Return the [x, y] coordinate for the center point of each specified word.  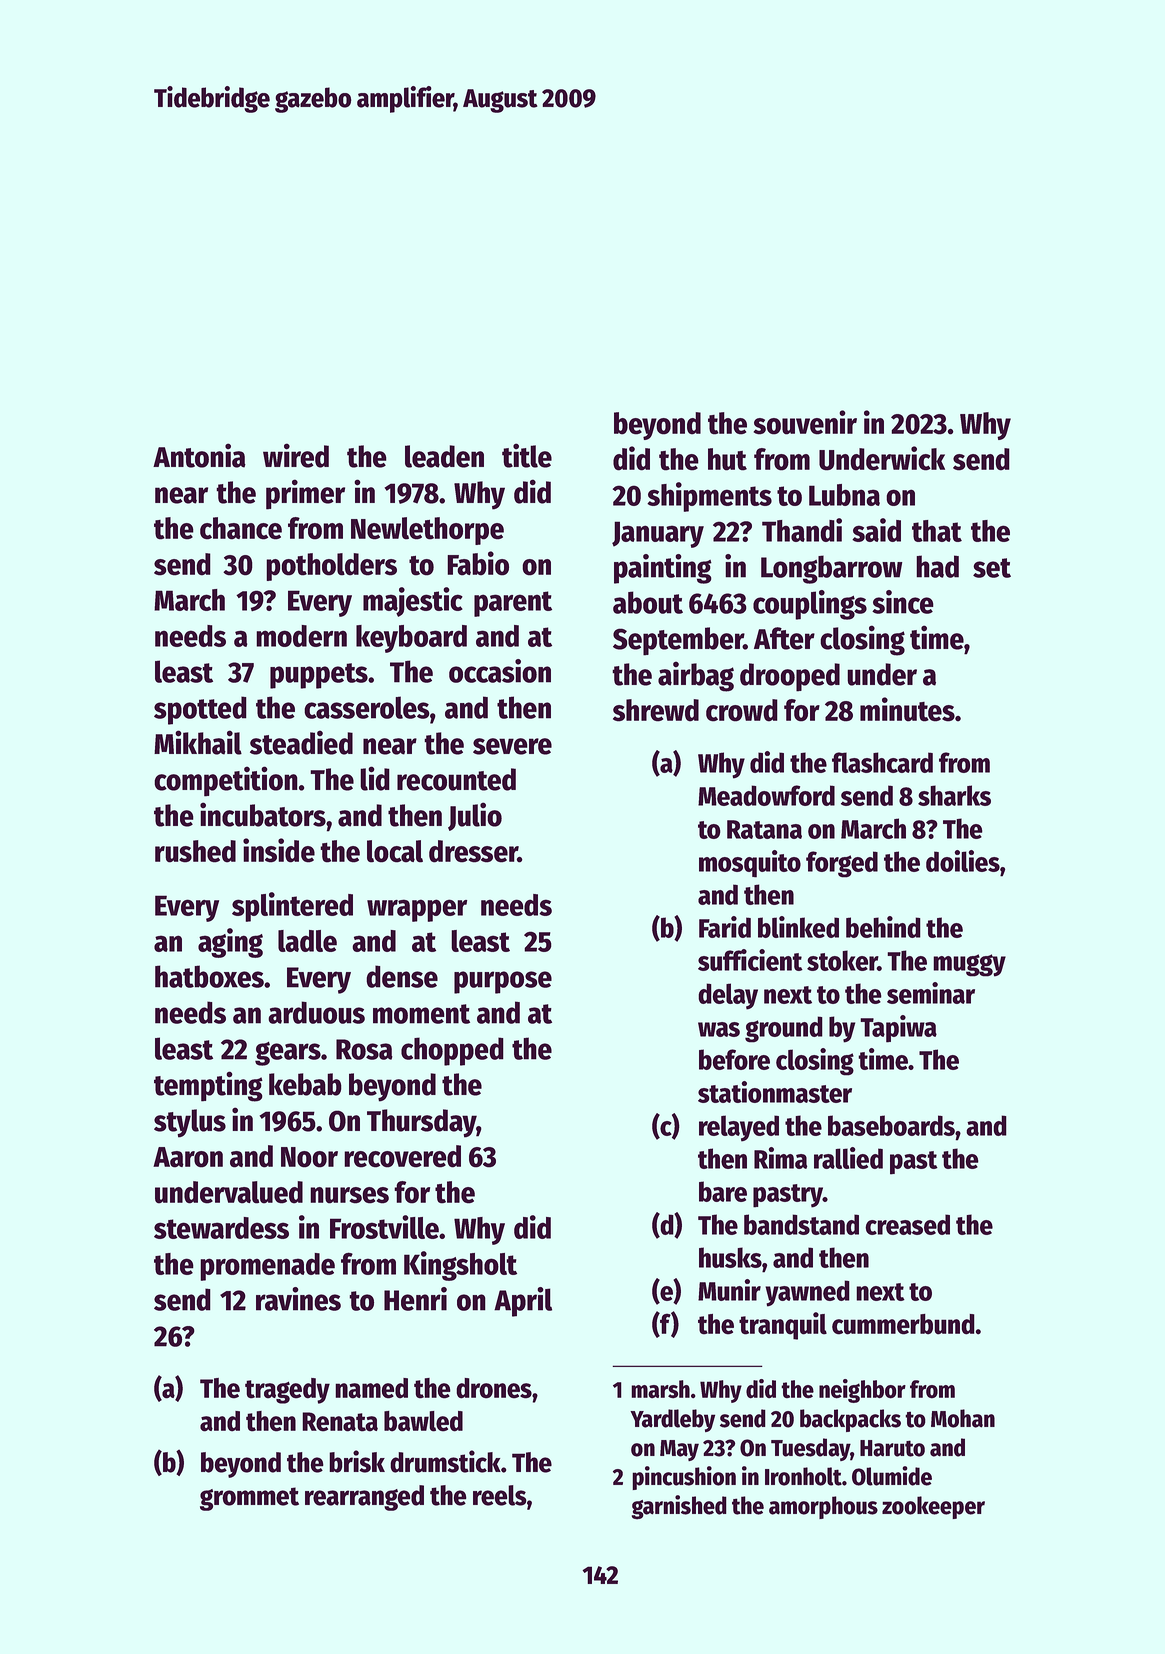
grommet [249, 1499]
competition [226, 781]
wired [296, 455]
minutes [907, 709]
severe [512, 746]
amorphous [823, 1507]
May [679, 1450]
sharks [954, 795]
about [648, 602]
